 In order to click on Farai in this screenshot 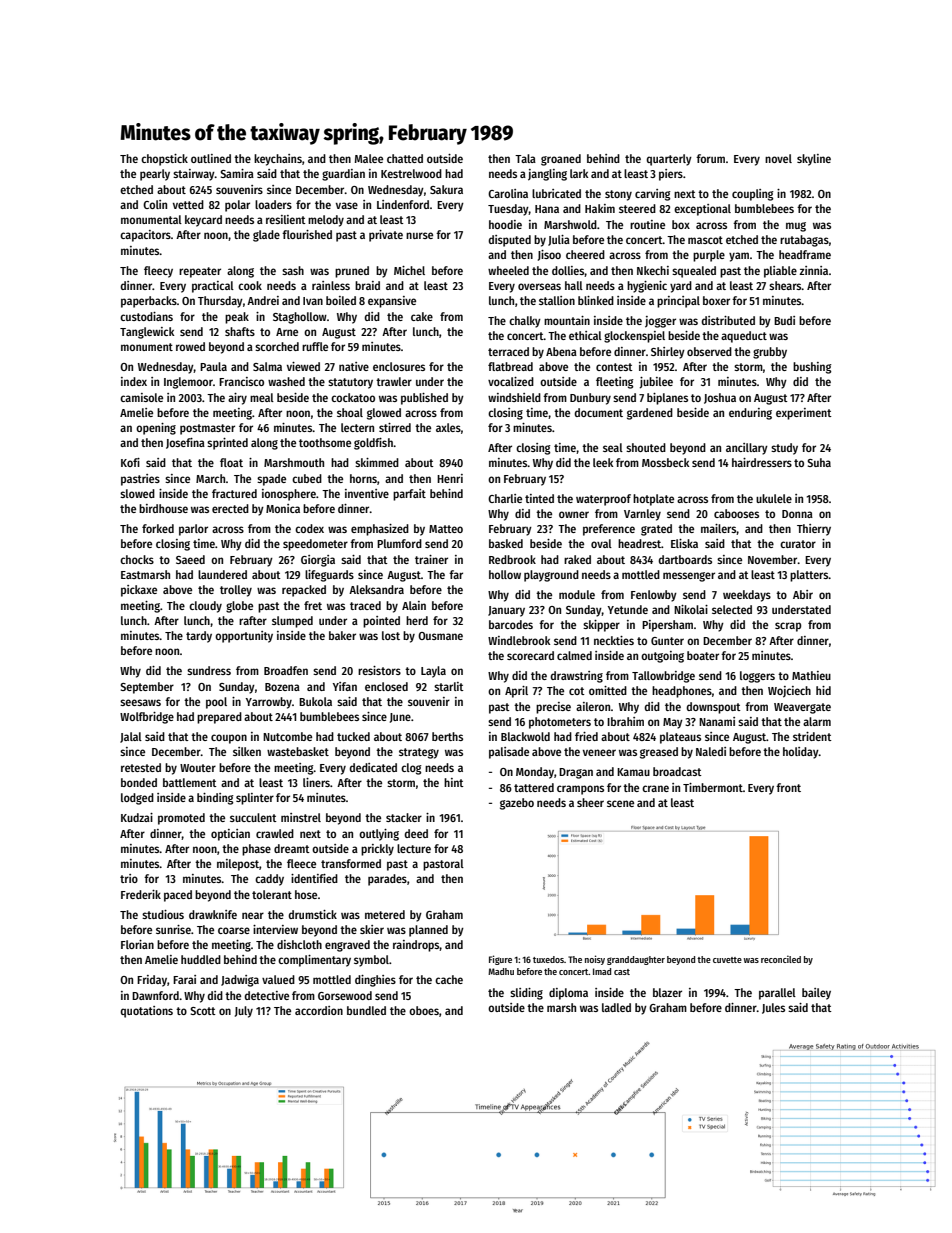, I will do `click(184, 979)`.
